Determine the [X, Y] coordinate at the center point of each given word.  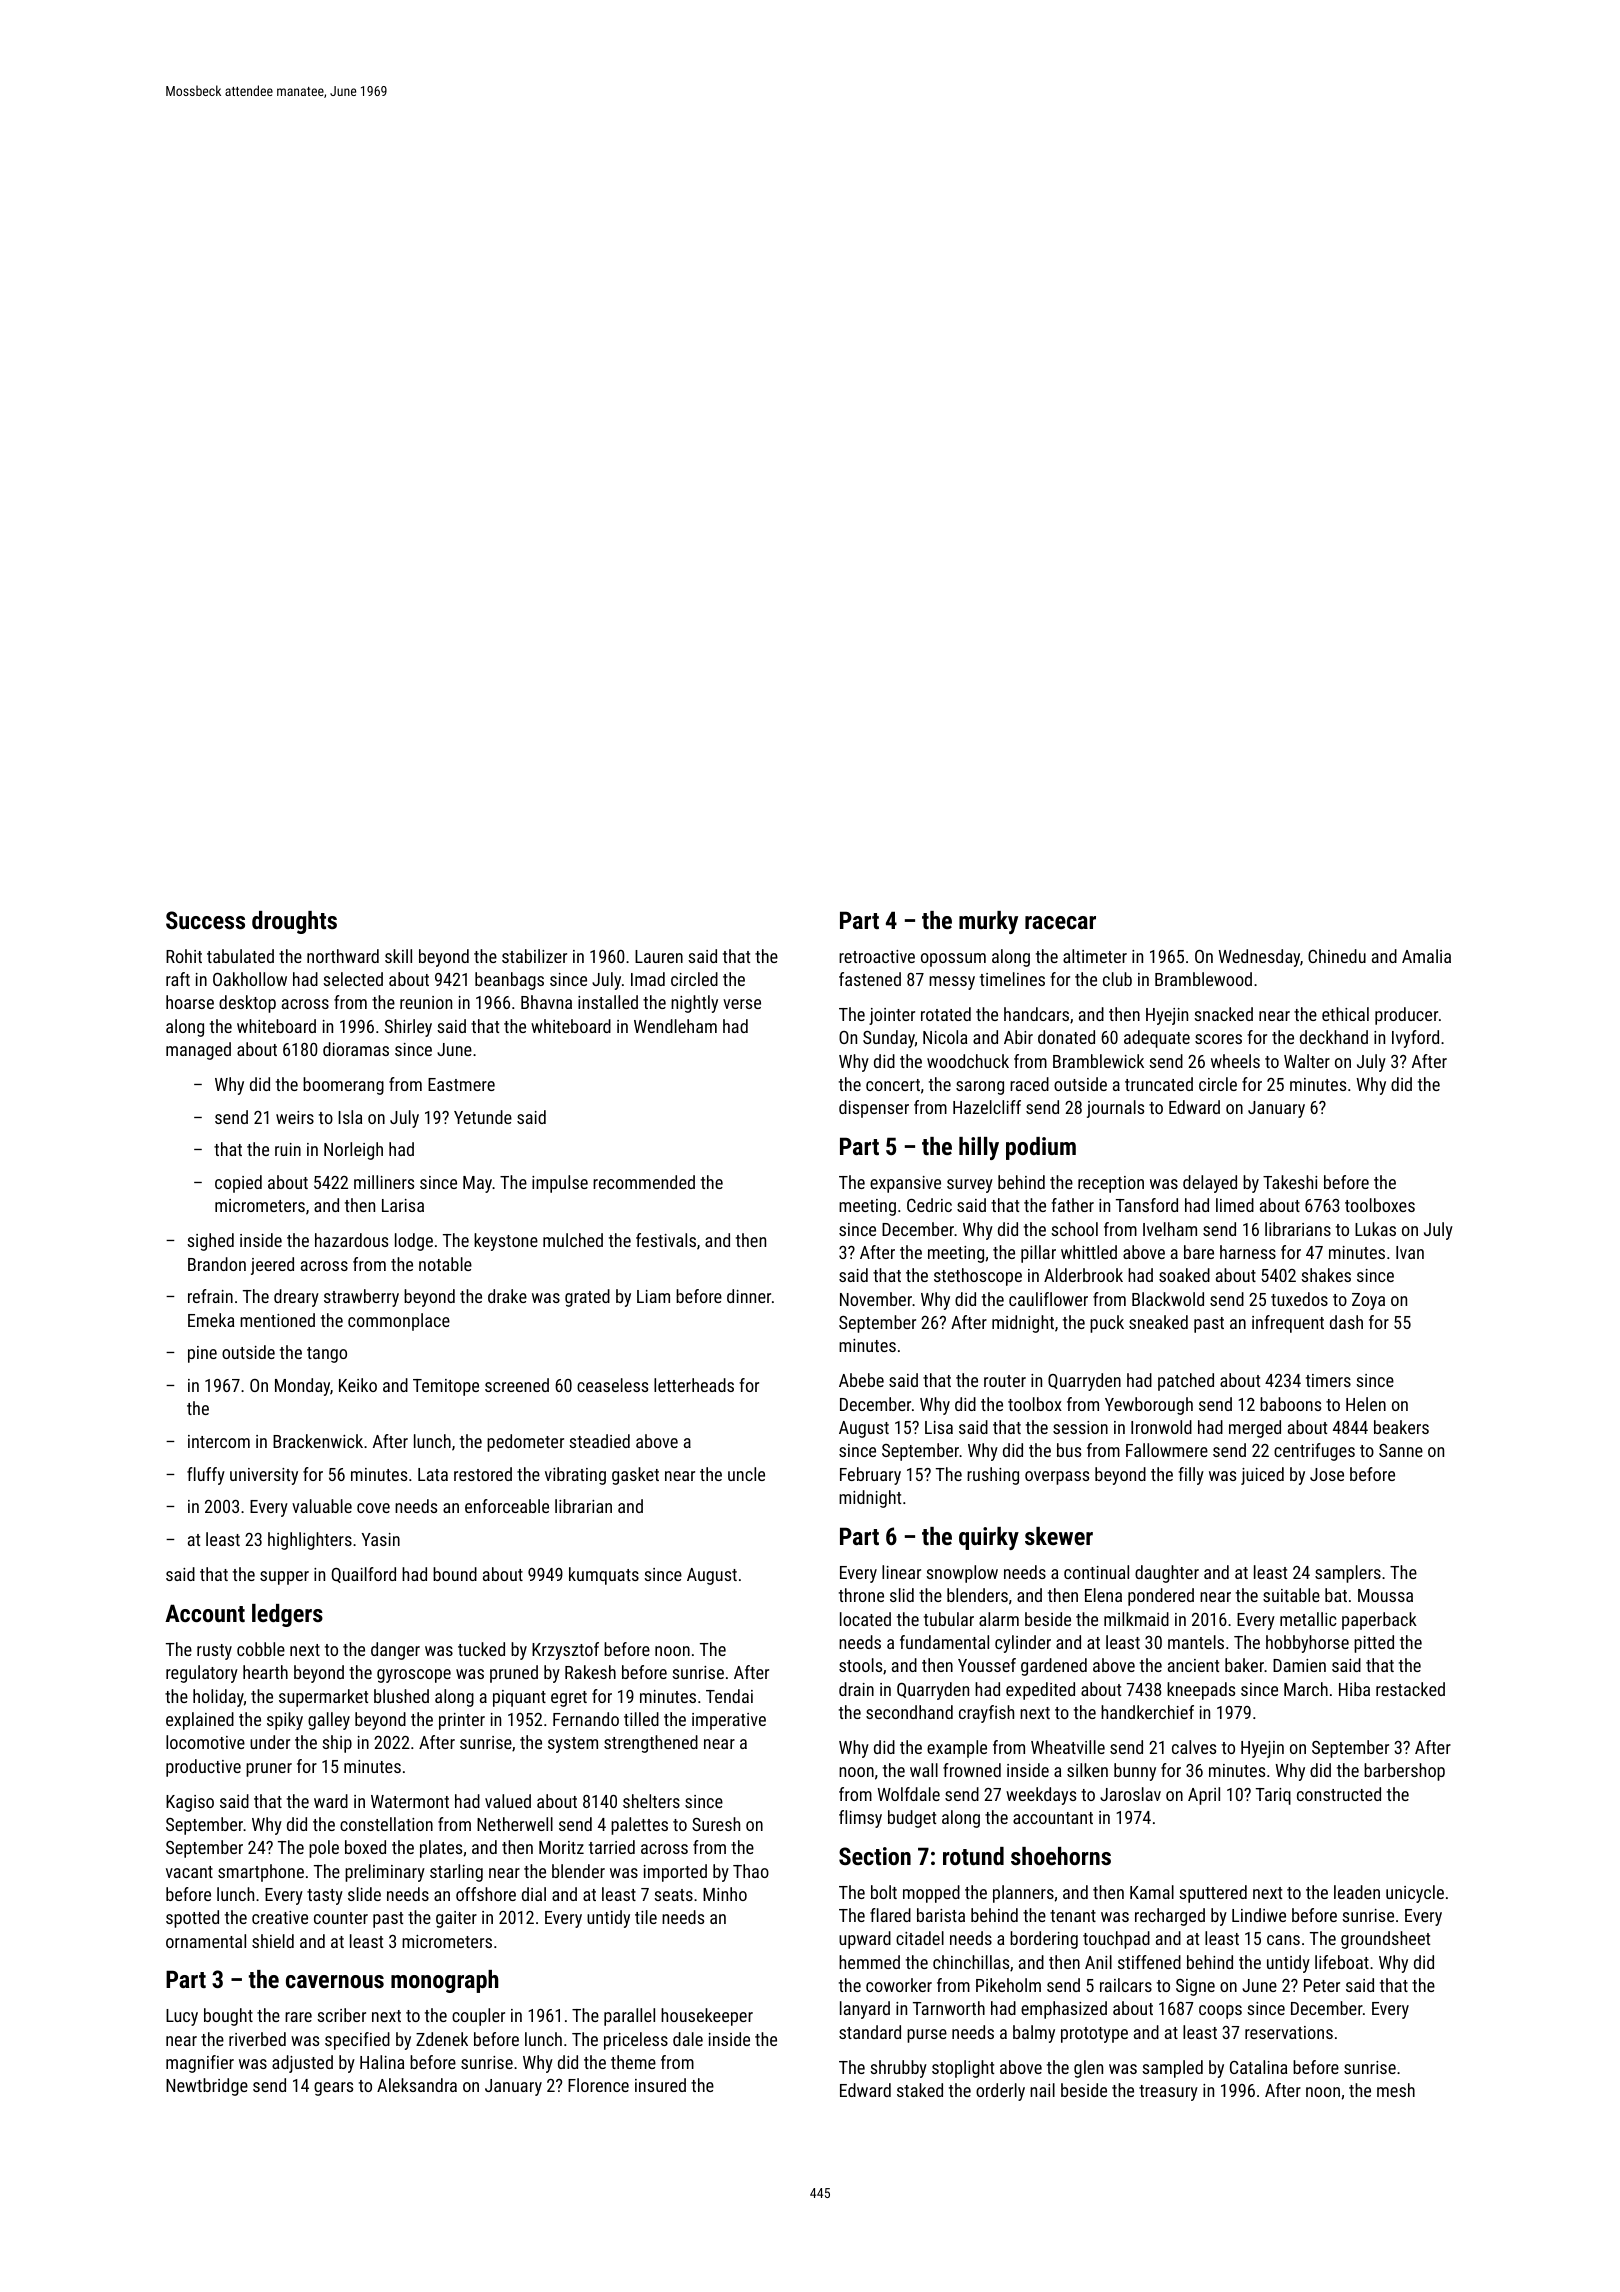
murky [988, 922]
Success [205, 920]
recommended [644, 1182]
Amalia [1426, 956]
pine [202, 1354]
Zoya [1368, 1301]
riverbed [257, 2039]
